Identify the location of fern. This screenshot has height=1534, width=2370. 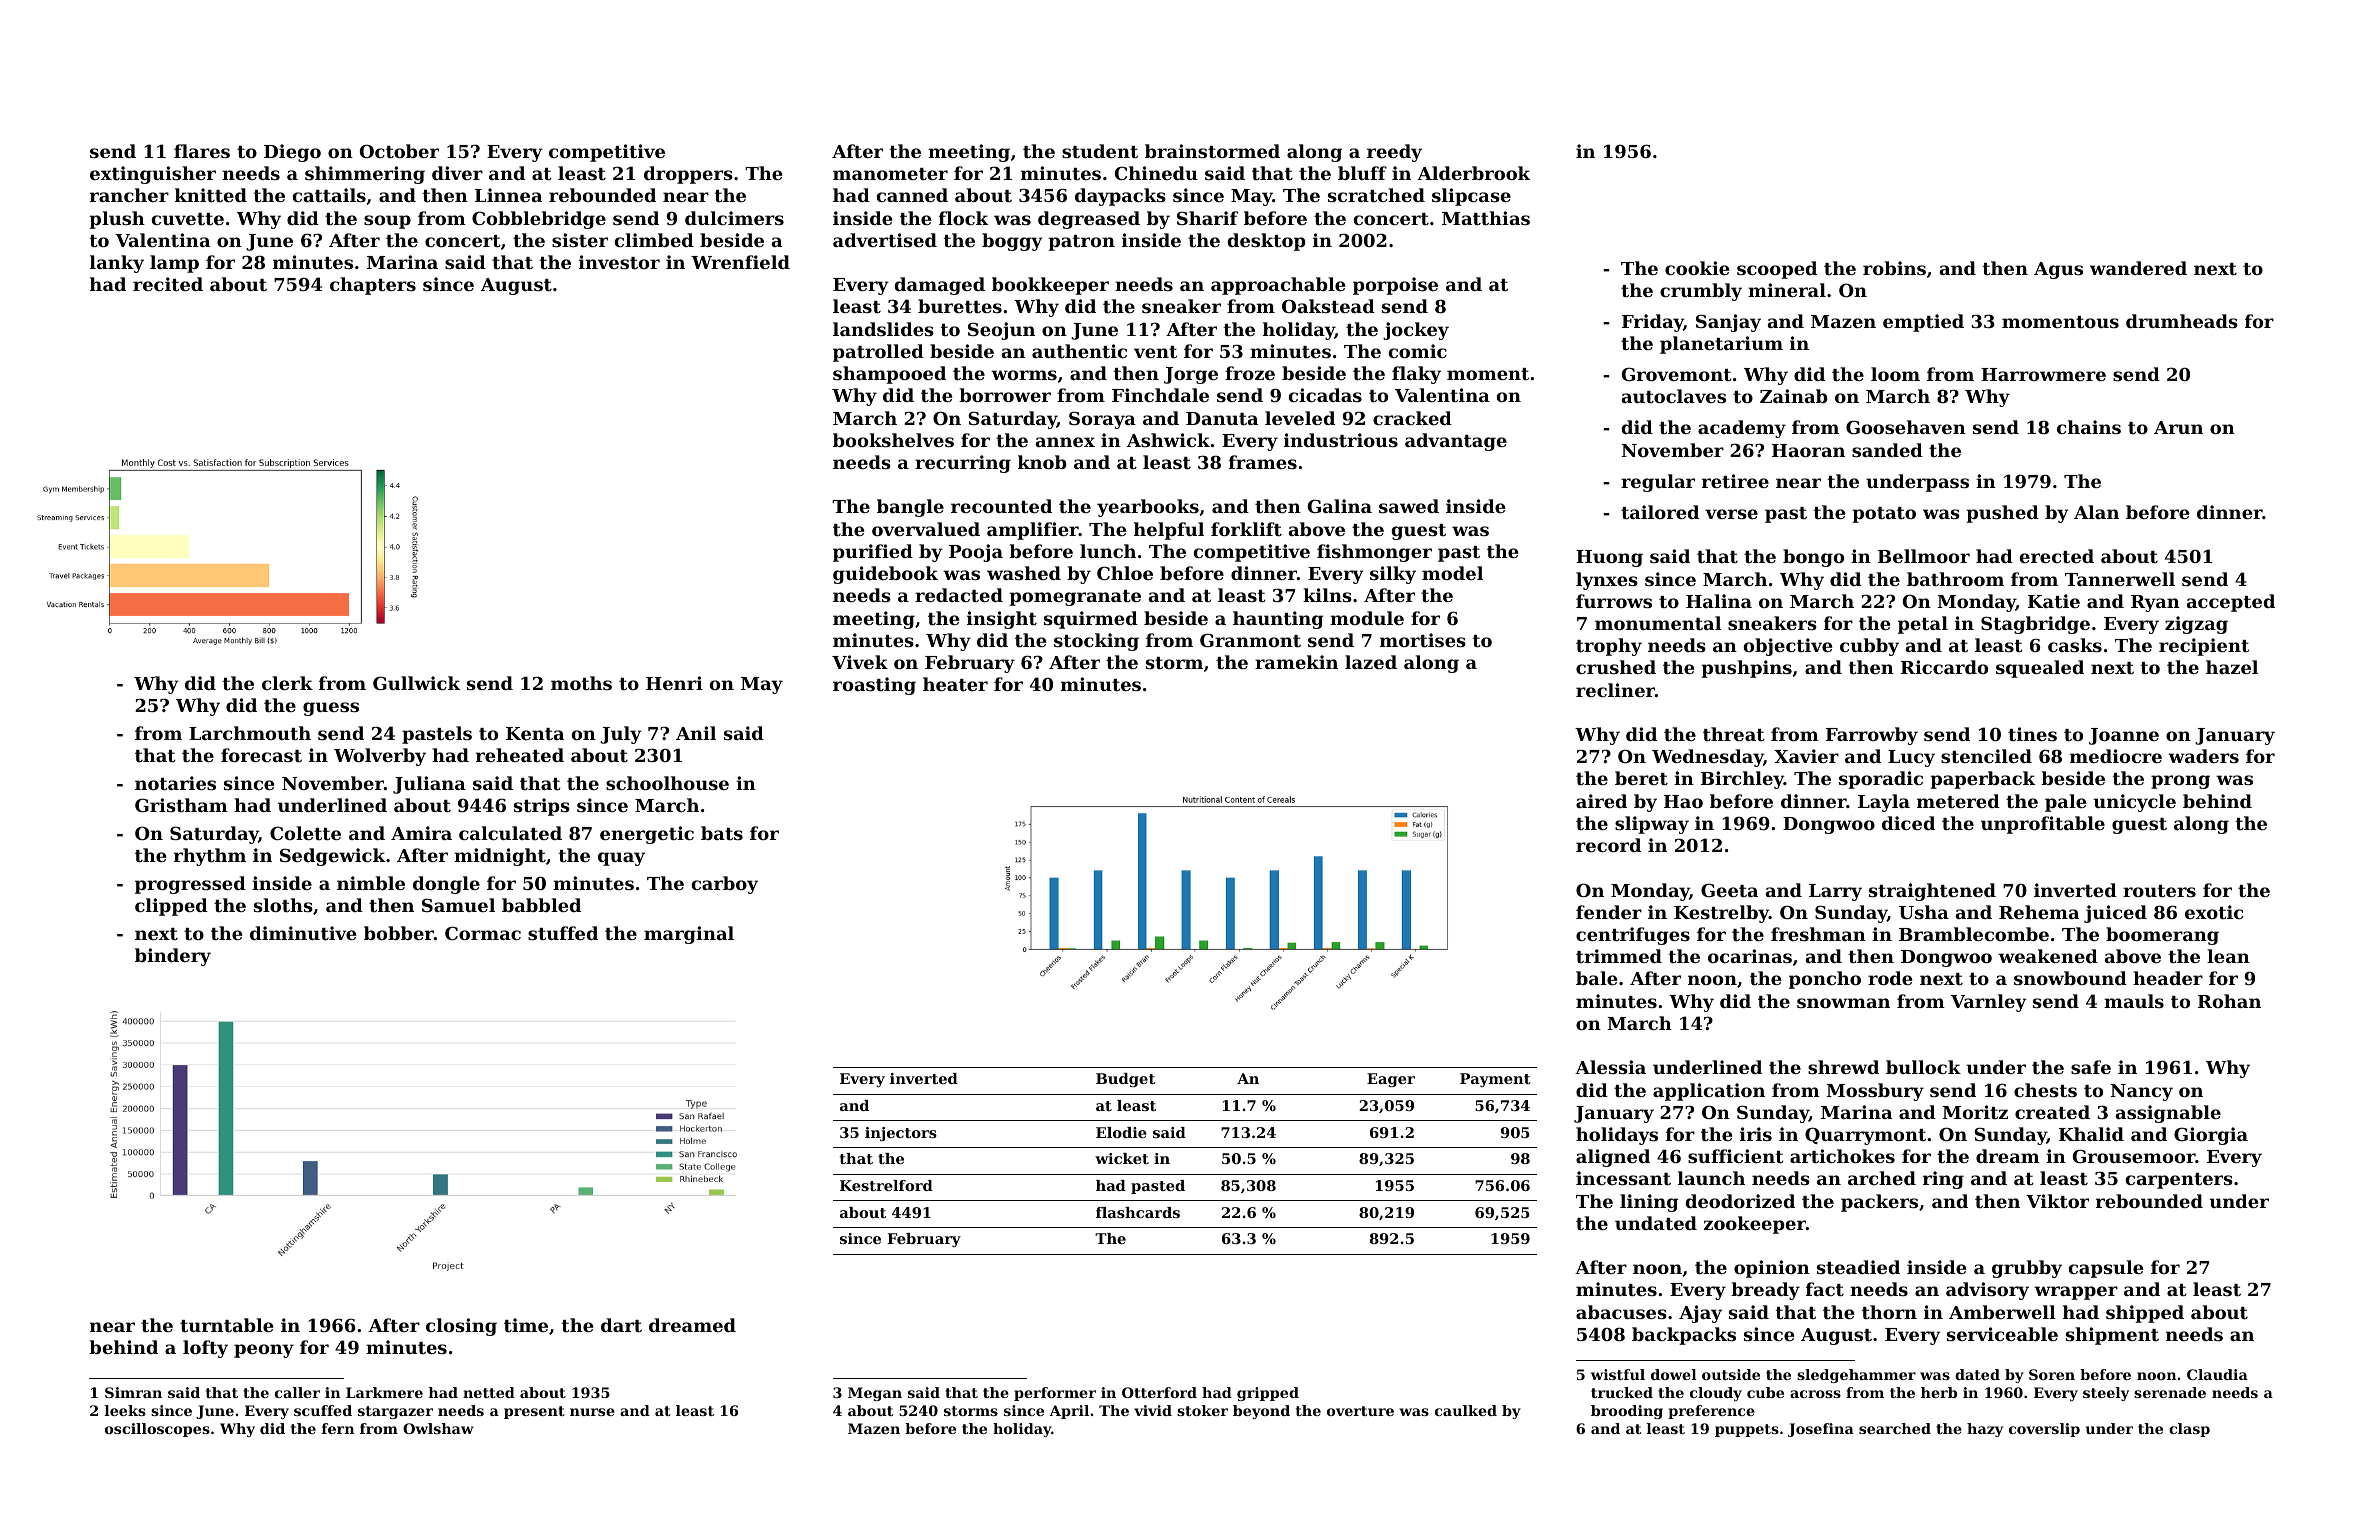
(338, 1428).
